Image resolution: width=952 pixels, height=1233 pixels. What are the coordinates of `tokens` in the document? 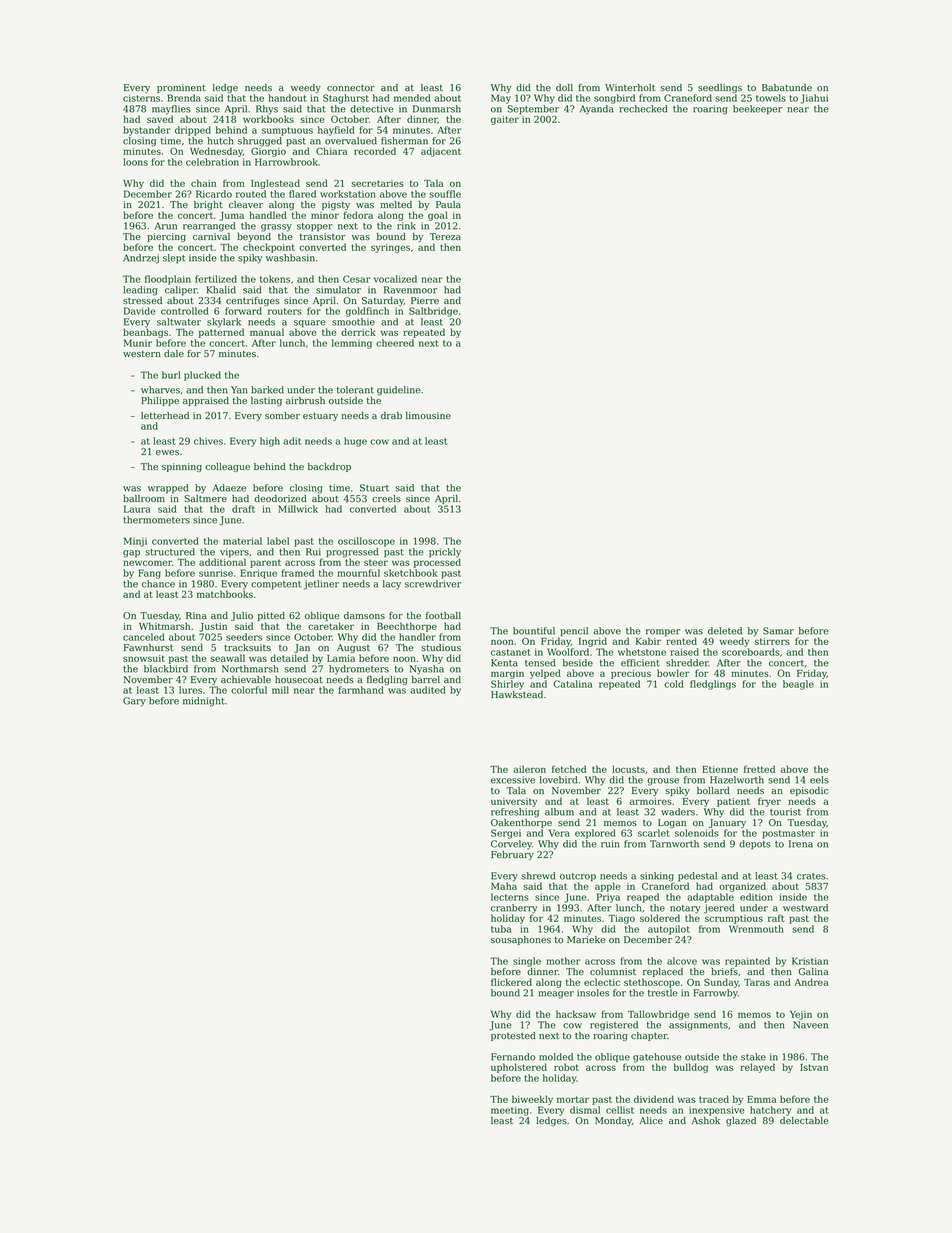 It's located at (275, 279).
